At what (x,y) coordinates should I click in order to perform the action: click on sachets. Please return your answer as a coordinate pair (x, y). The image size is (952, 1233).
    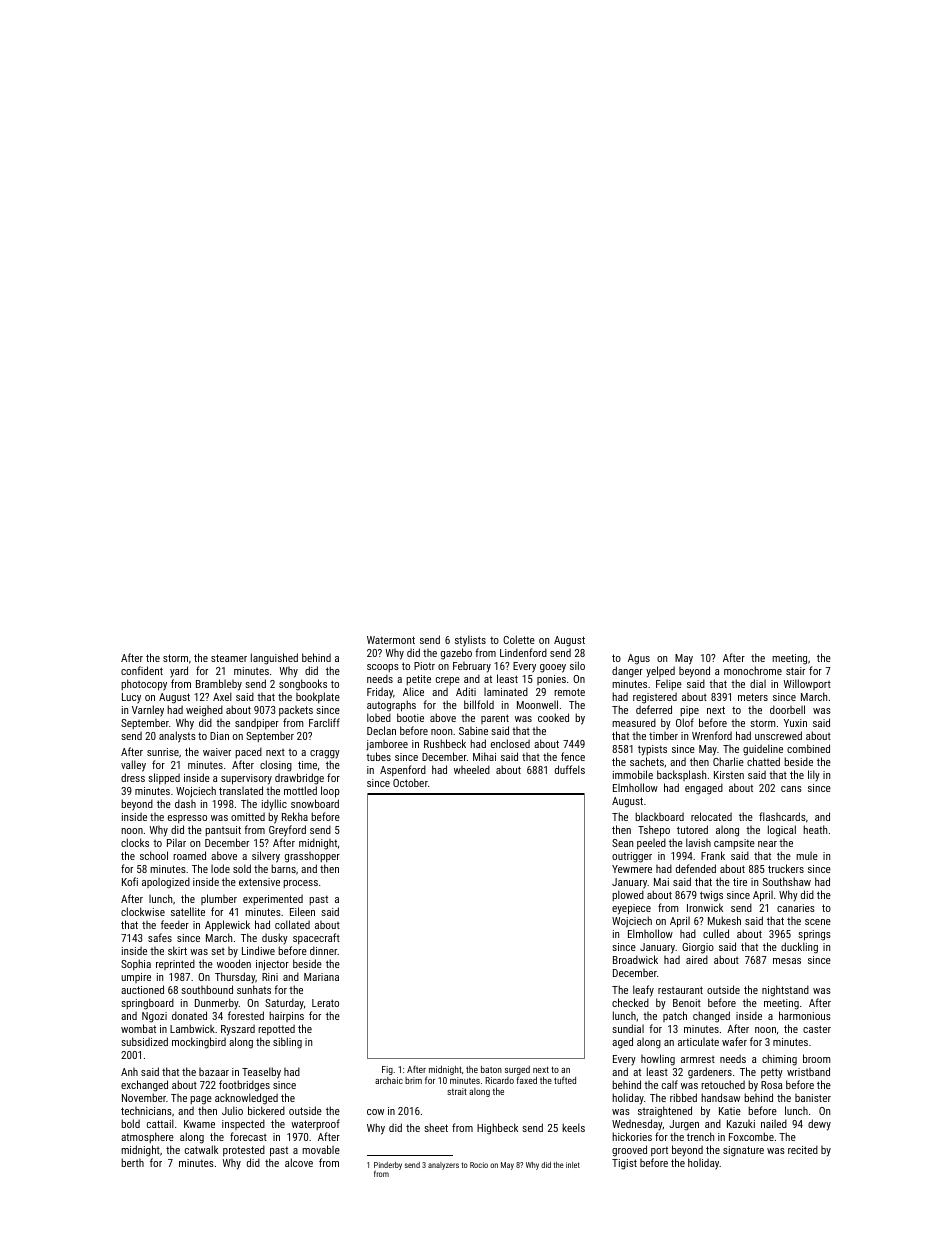
    Looking at the image, I should click on (647, 761).
